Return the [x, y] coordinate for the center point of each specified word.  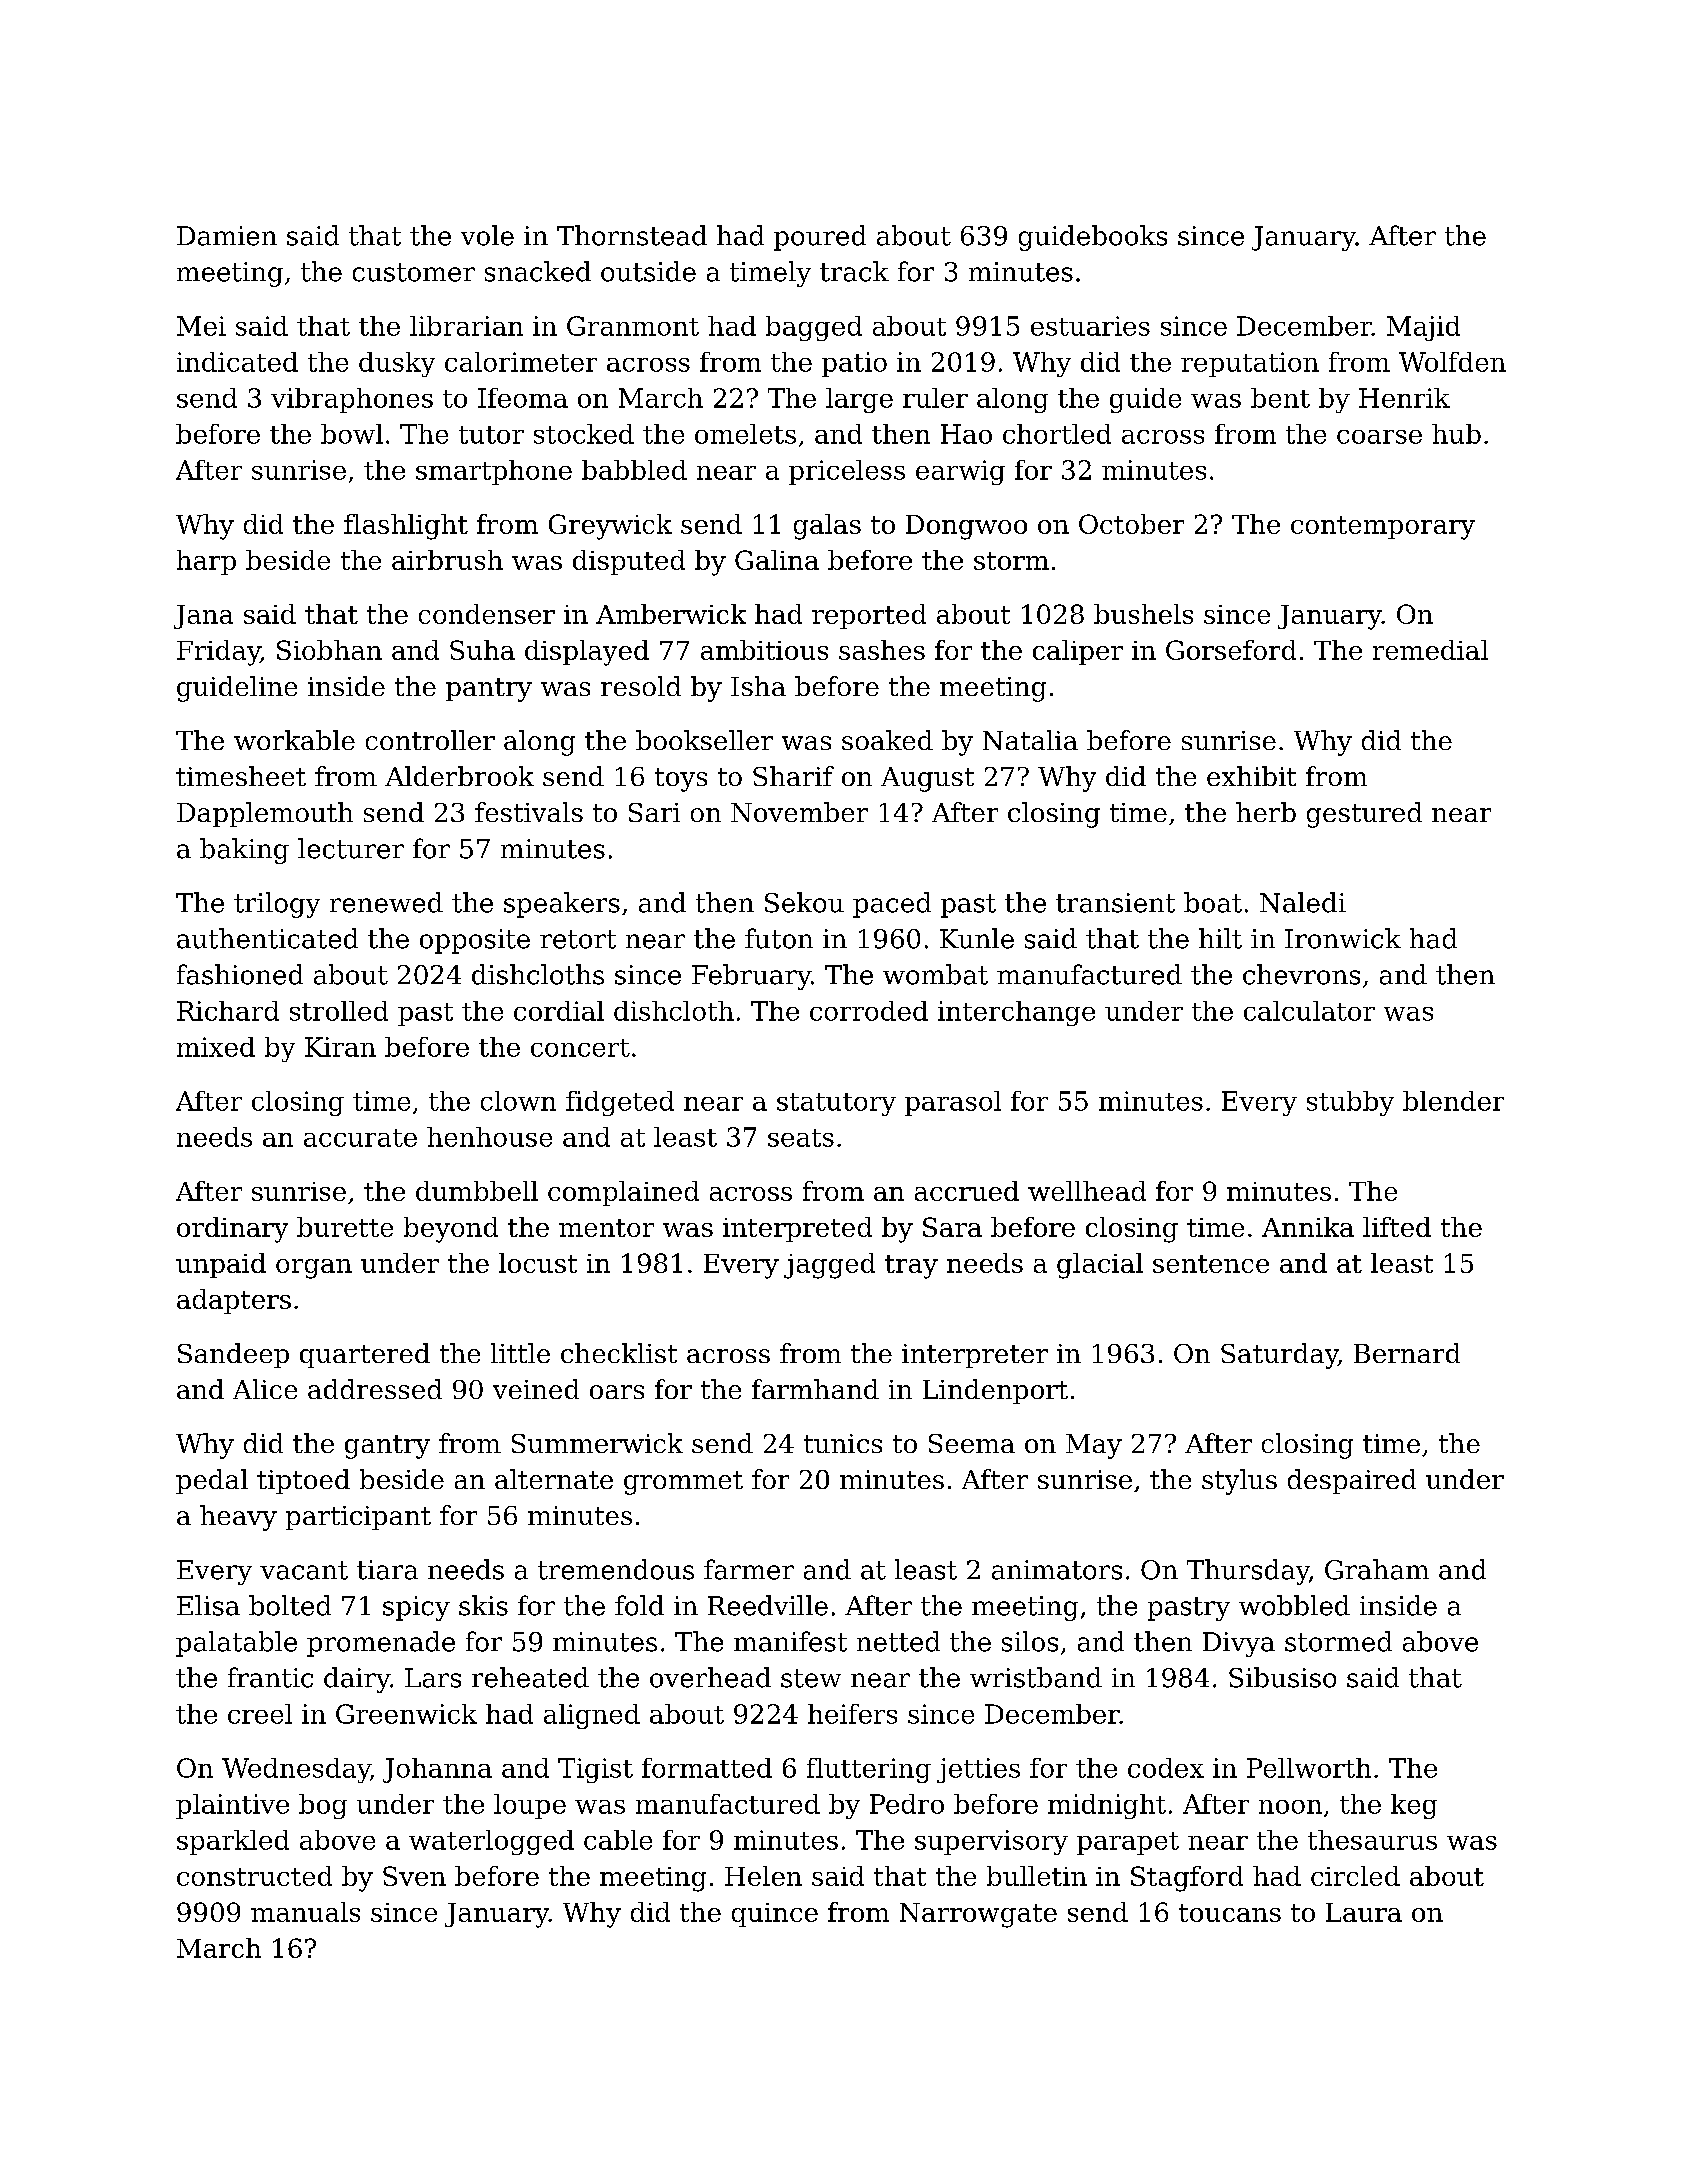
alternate [554, 1479]
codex [1166, 1768]
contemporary [1383, 528]
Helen [763, 1876]
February [751, 977]
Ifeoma [523, 398]
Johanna [437, 1770]
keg [1414, 1806]
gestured [1364, 815]
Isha [758, 686]
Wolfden [1452, 362]
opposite [475, 941]
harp [206, 562]
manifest [790, 1641]
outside [648, 271]
